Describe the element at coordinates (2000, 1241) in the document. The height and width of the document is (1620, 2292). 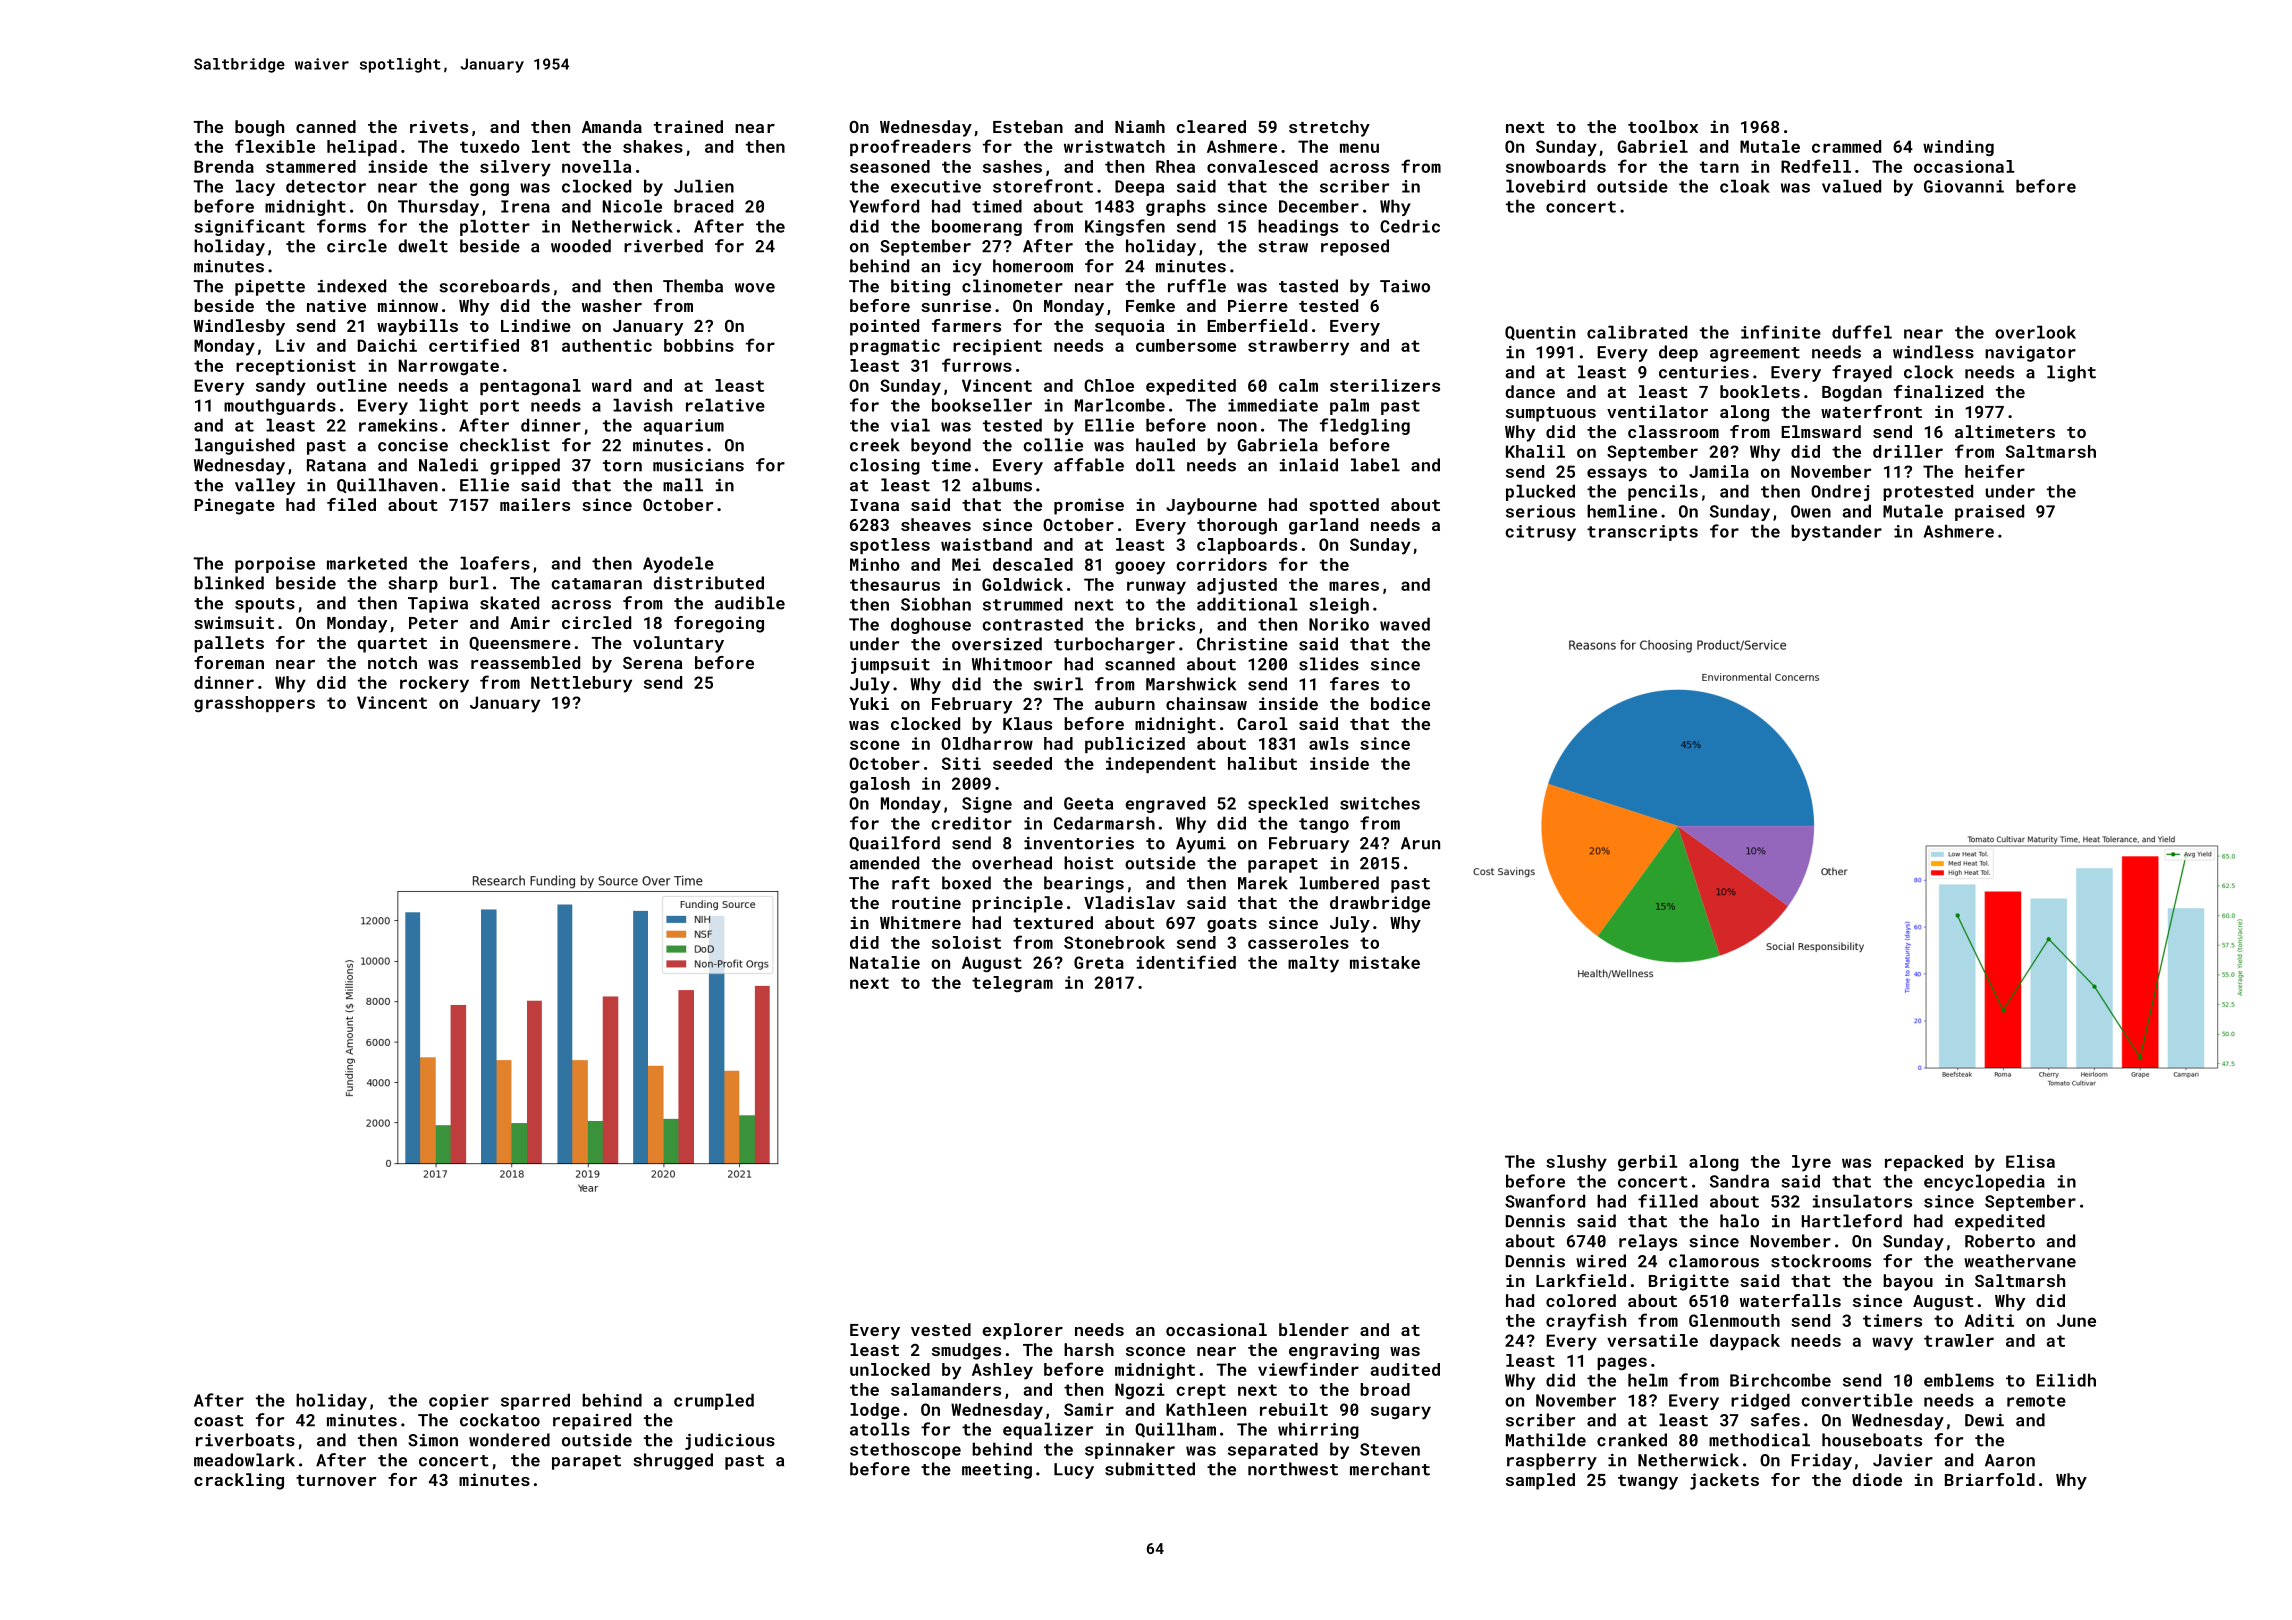
I see `Roberto` at that location.
